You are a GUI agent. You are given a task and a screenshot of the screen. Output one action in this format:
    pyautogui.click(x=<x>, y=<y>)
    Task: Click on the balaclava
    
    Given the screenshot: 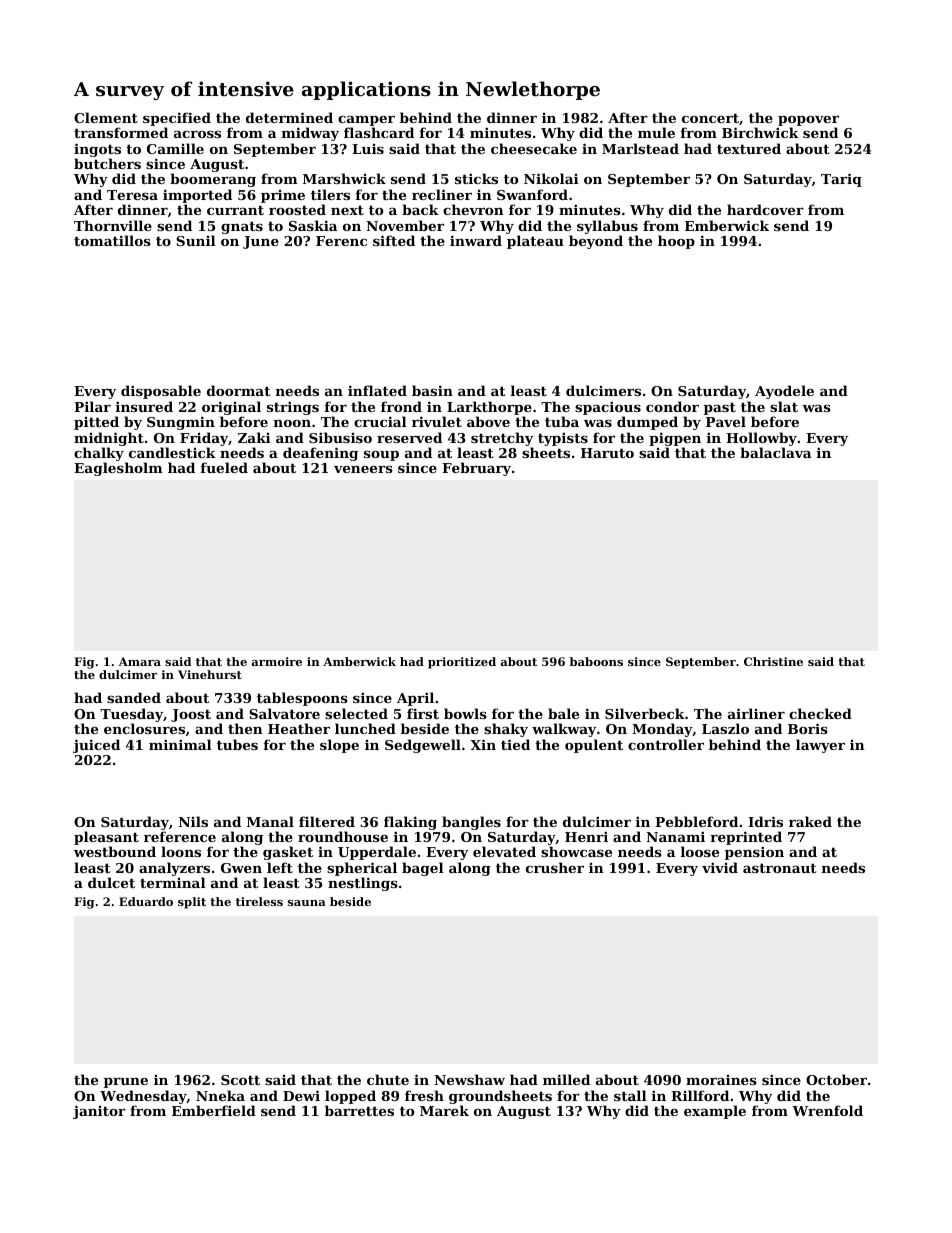 What is the action you would take?
    pyautogui.click(x=775, y=452)
